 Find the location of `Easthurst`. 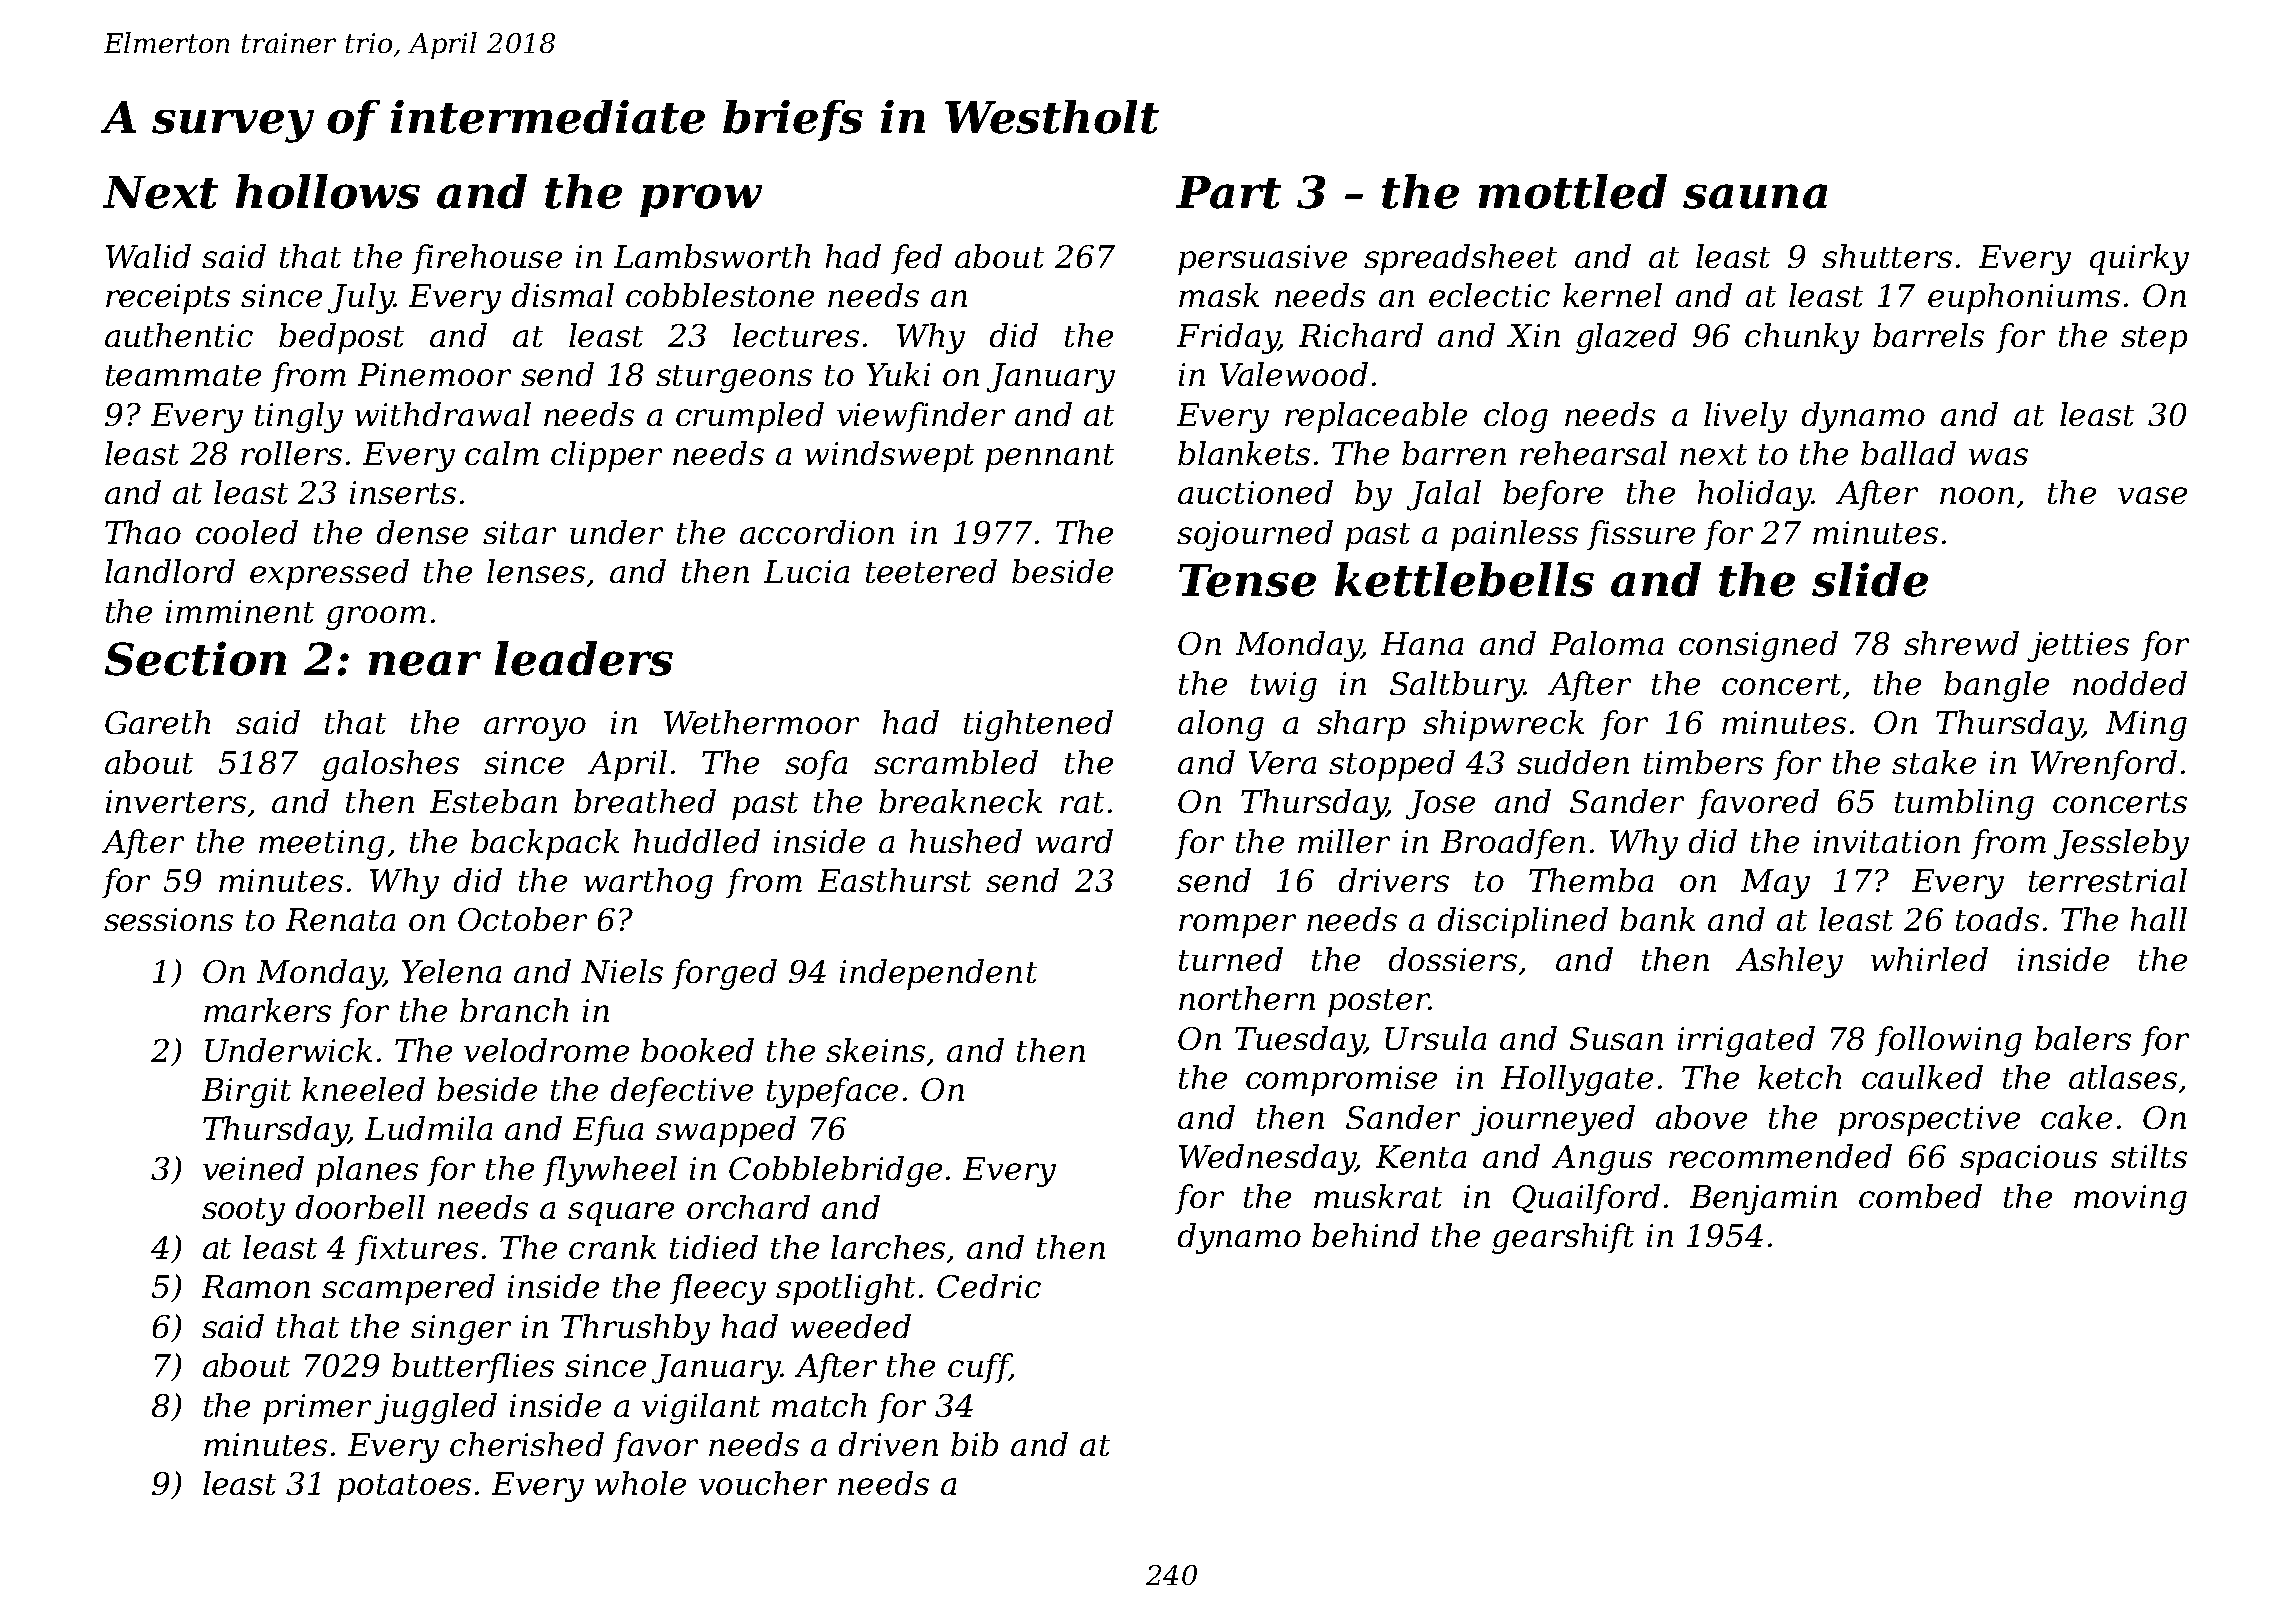

Easthurst is located at coordinates (894, 880).
